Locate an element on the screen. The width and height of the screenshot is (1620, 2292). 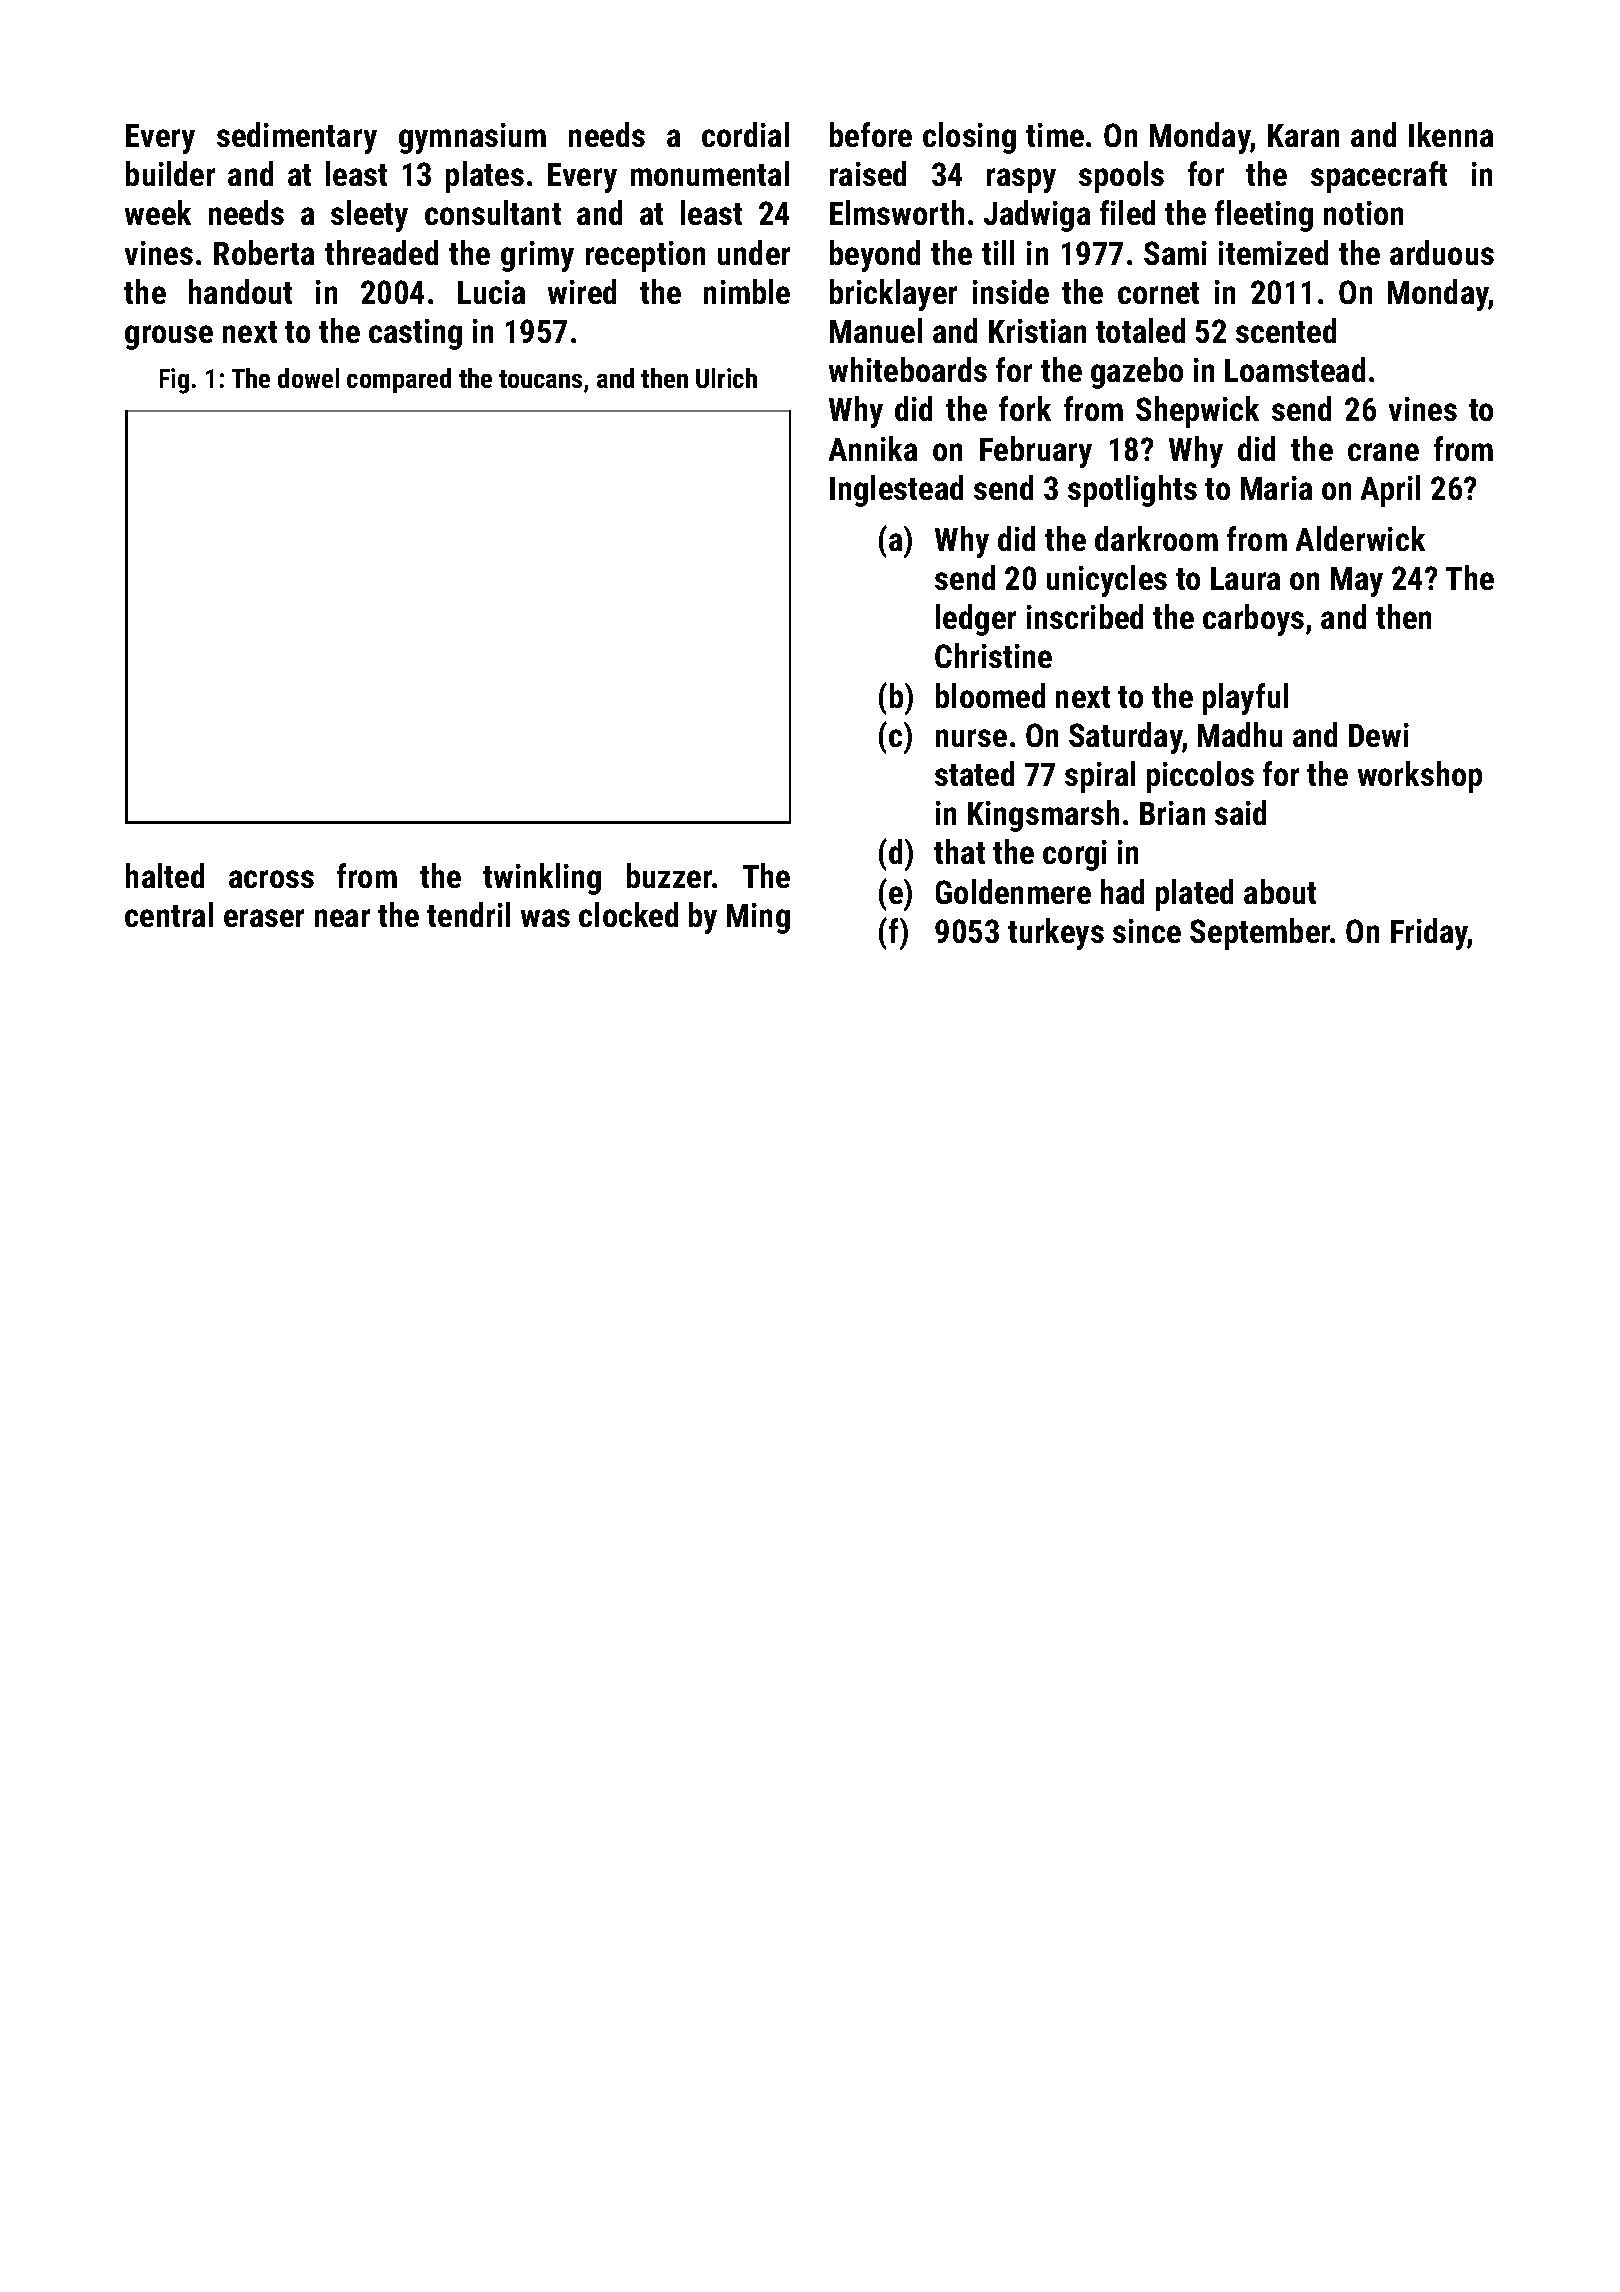
Lucia is located at coordinates (491, 292).
